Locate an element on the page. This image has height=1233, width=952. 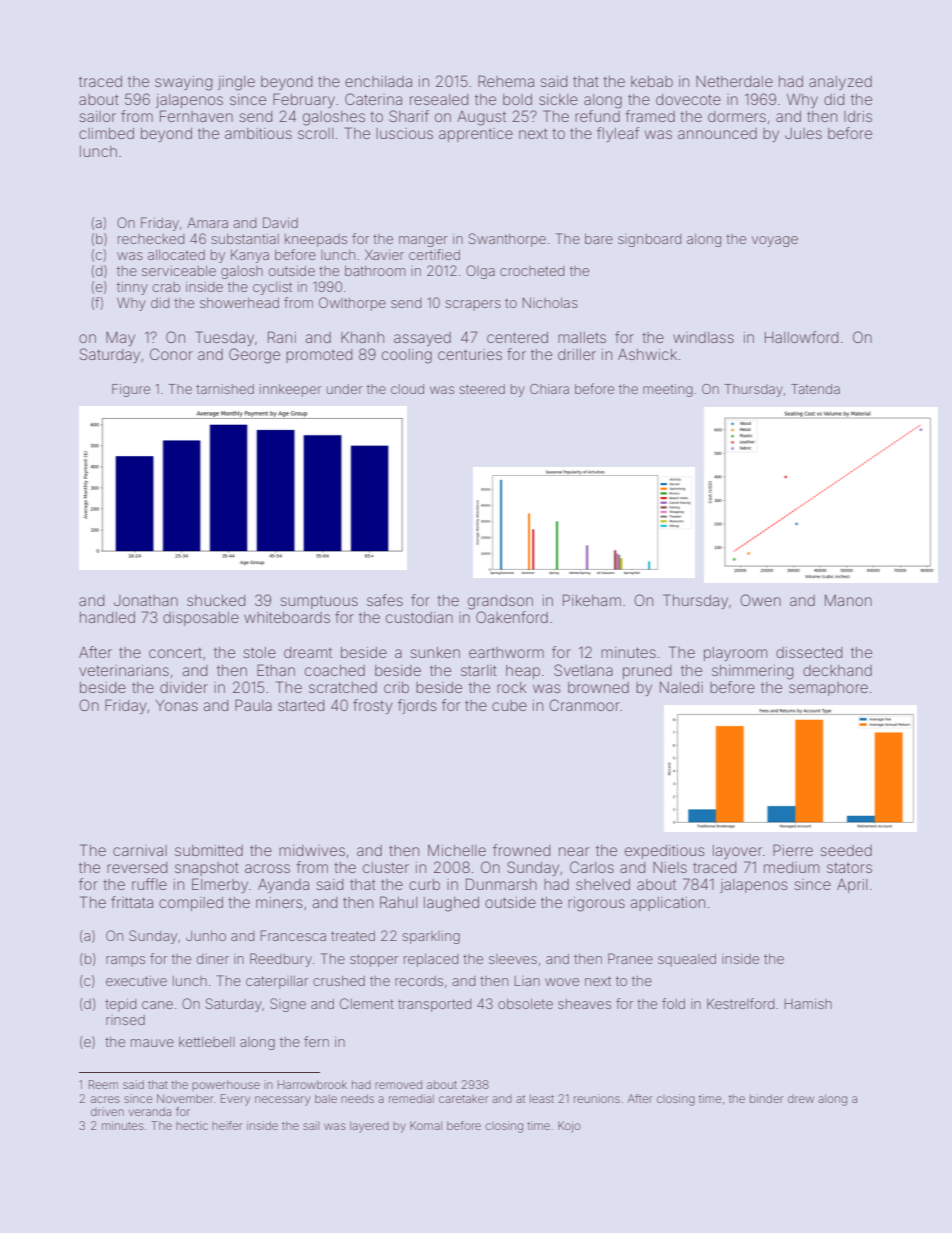
ramps is located at coordinates (125, 961).
